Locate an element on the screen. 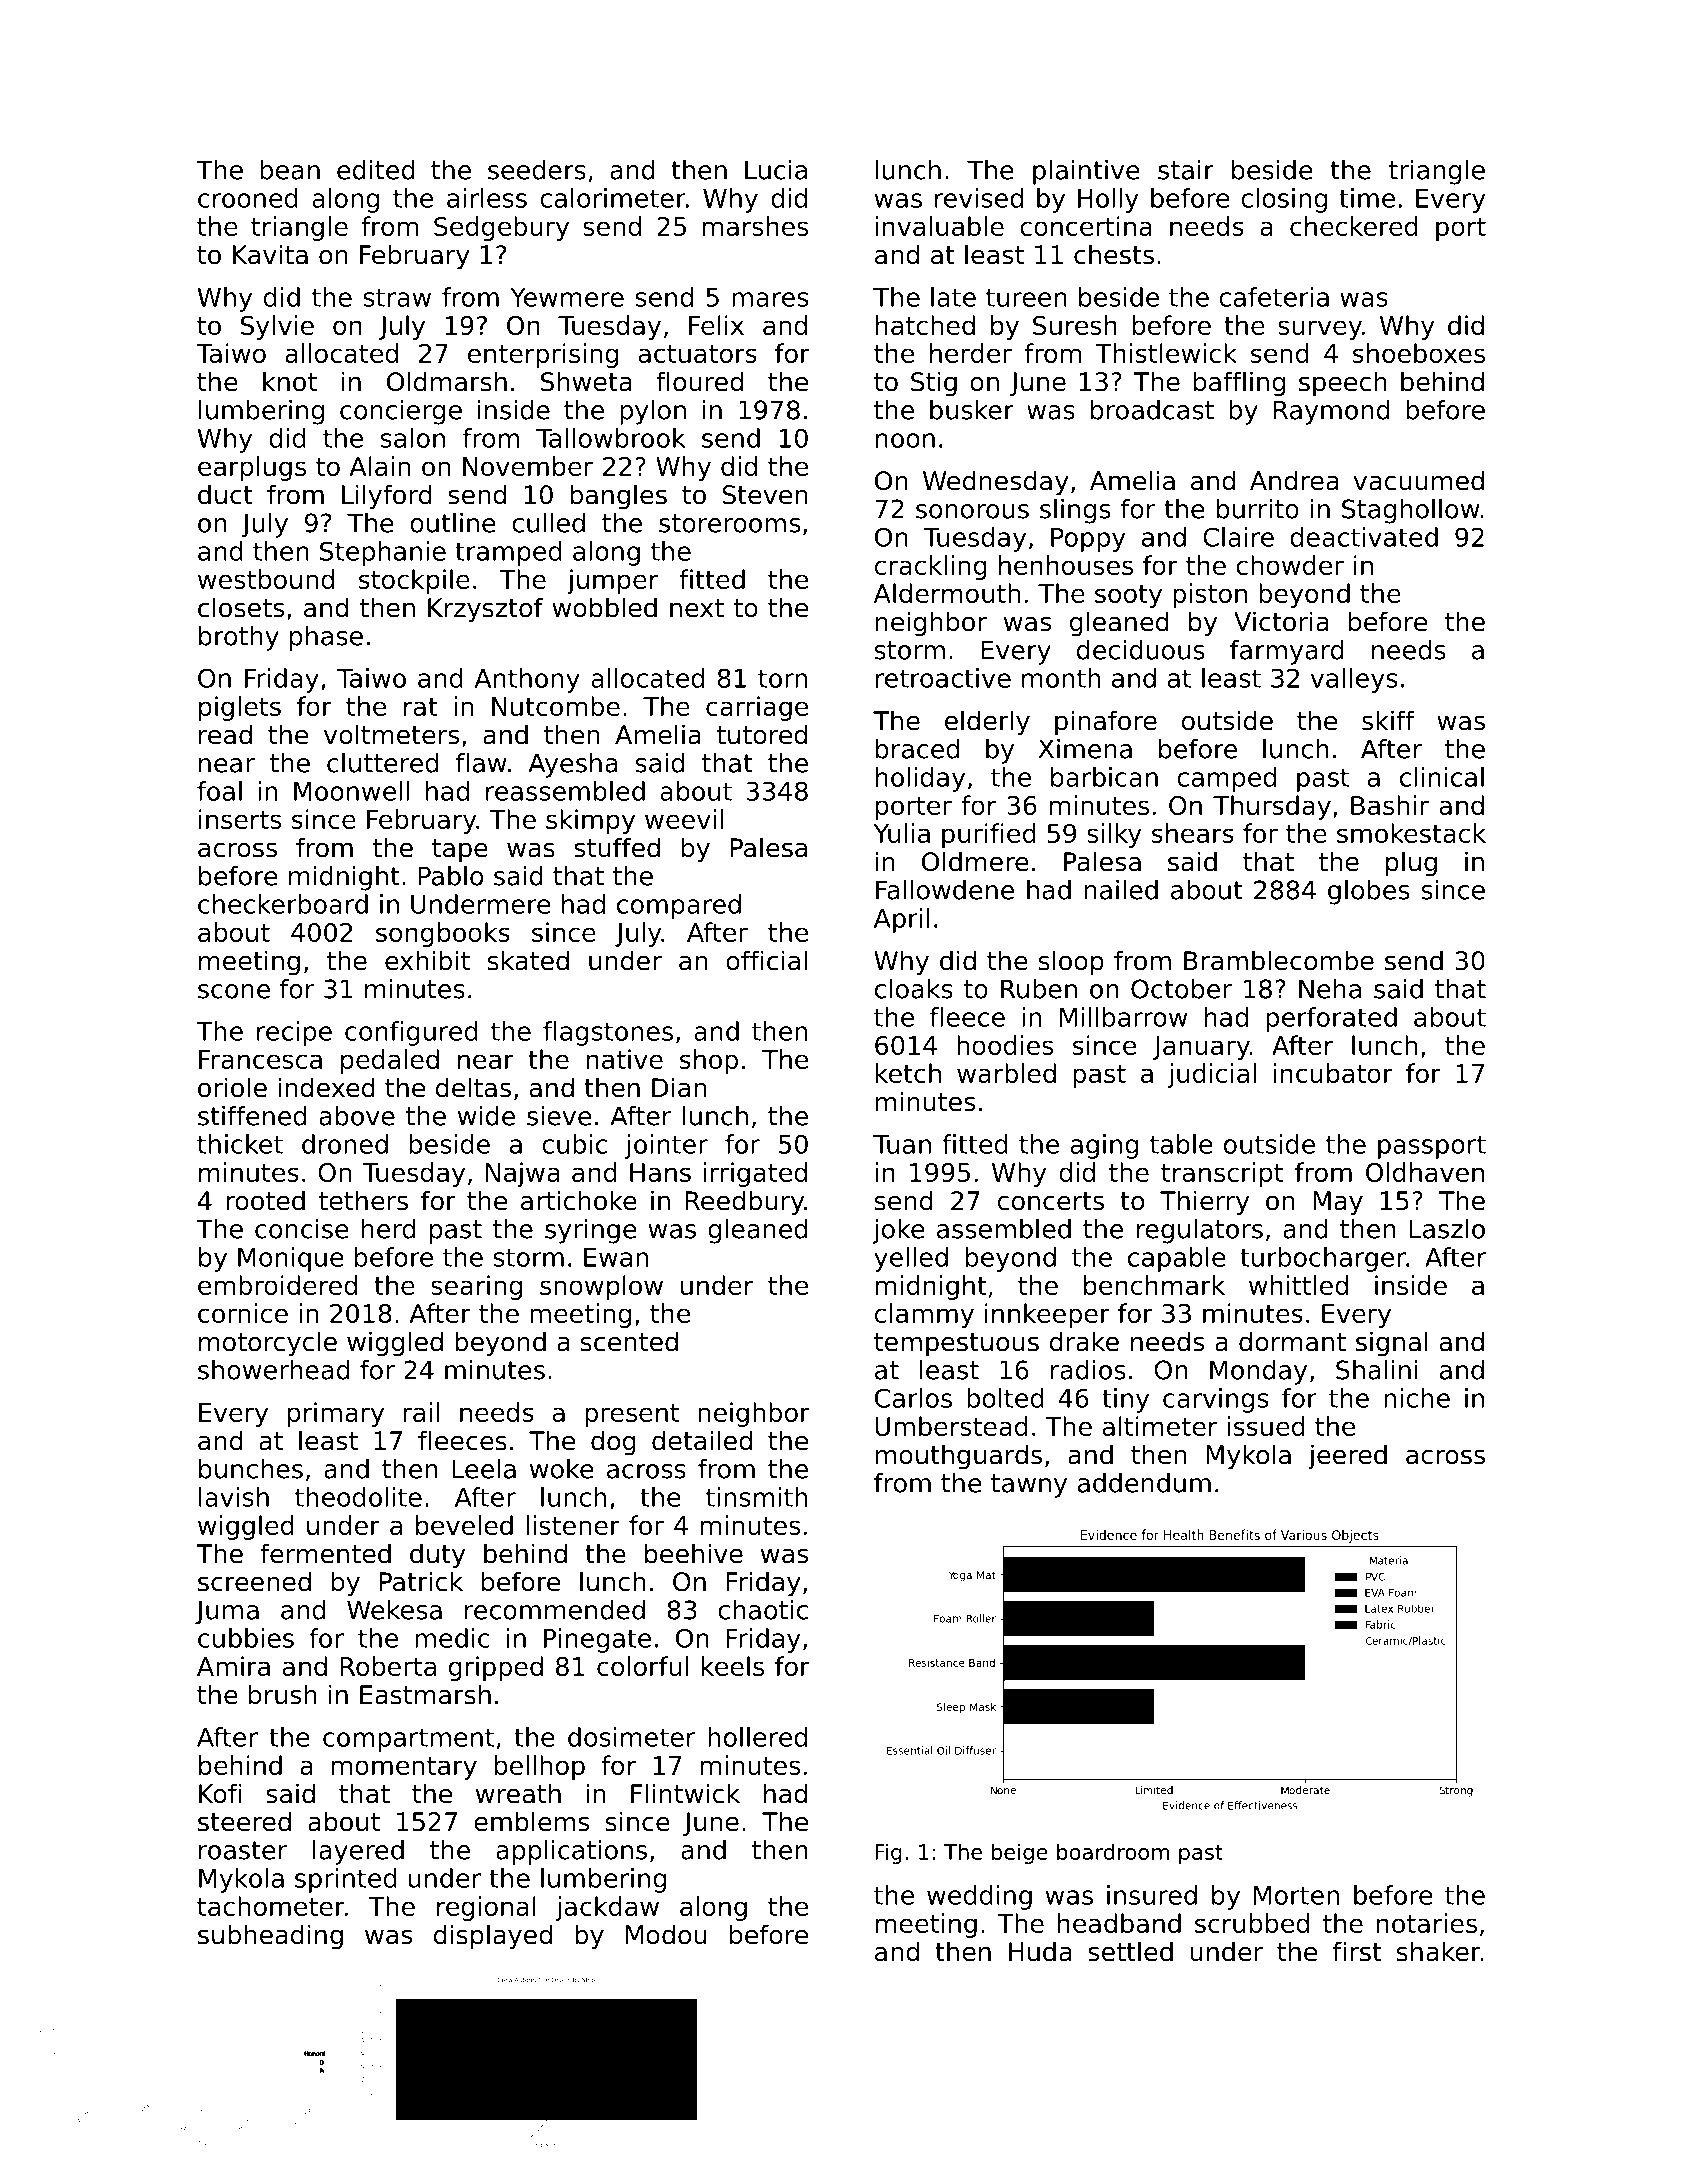  notaries is located at coordinates (1427, 1923).
